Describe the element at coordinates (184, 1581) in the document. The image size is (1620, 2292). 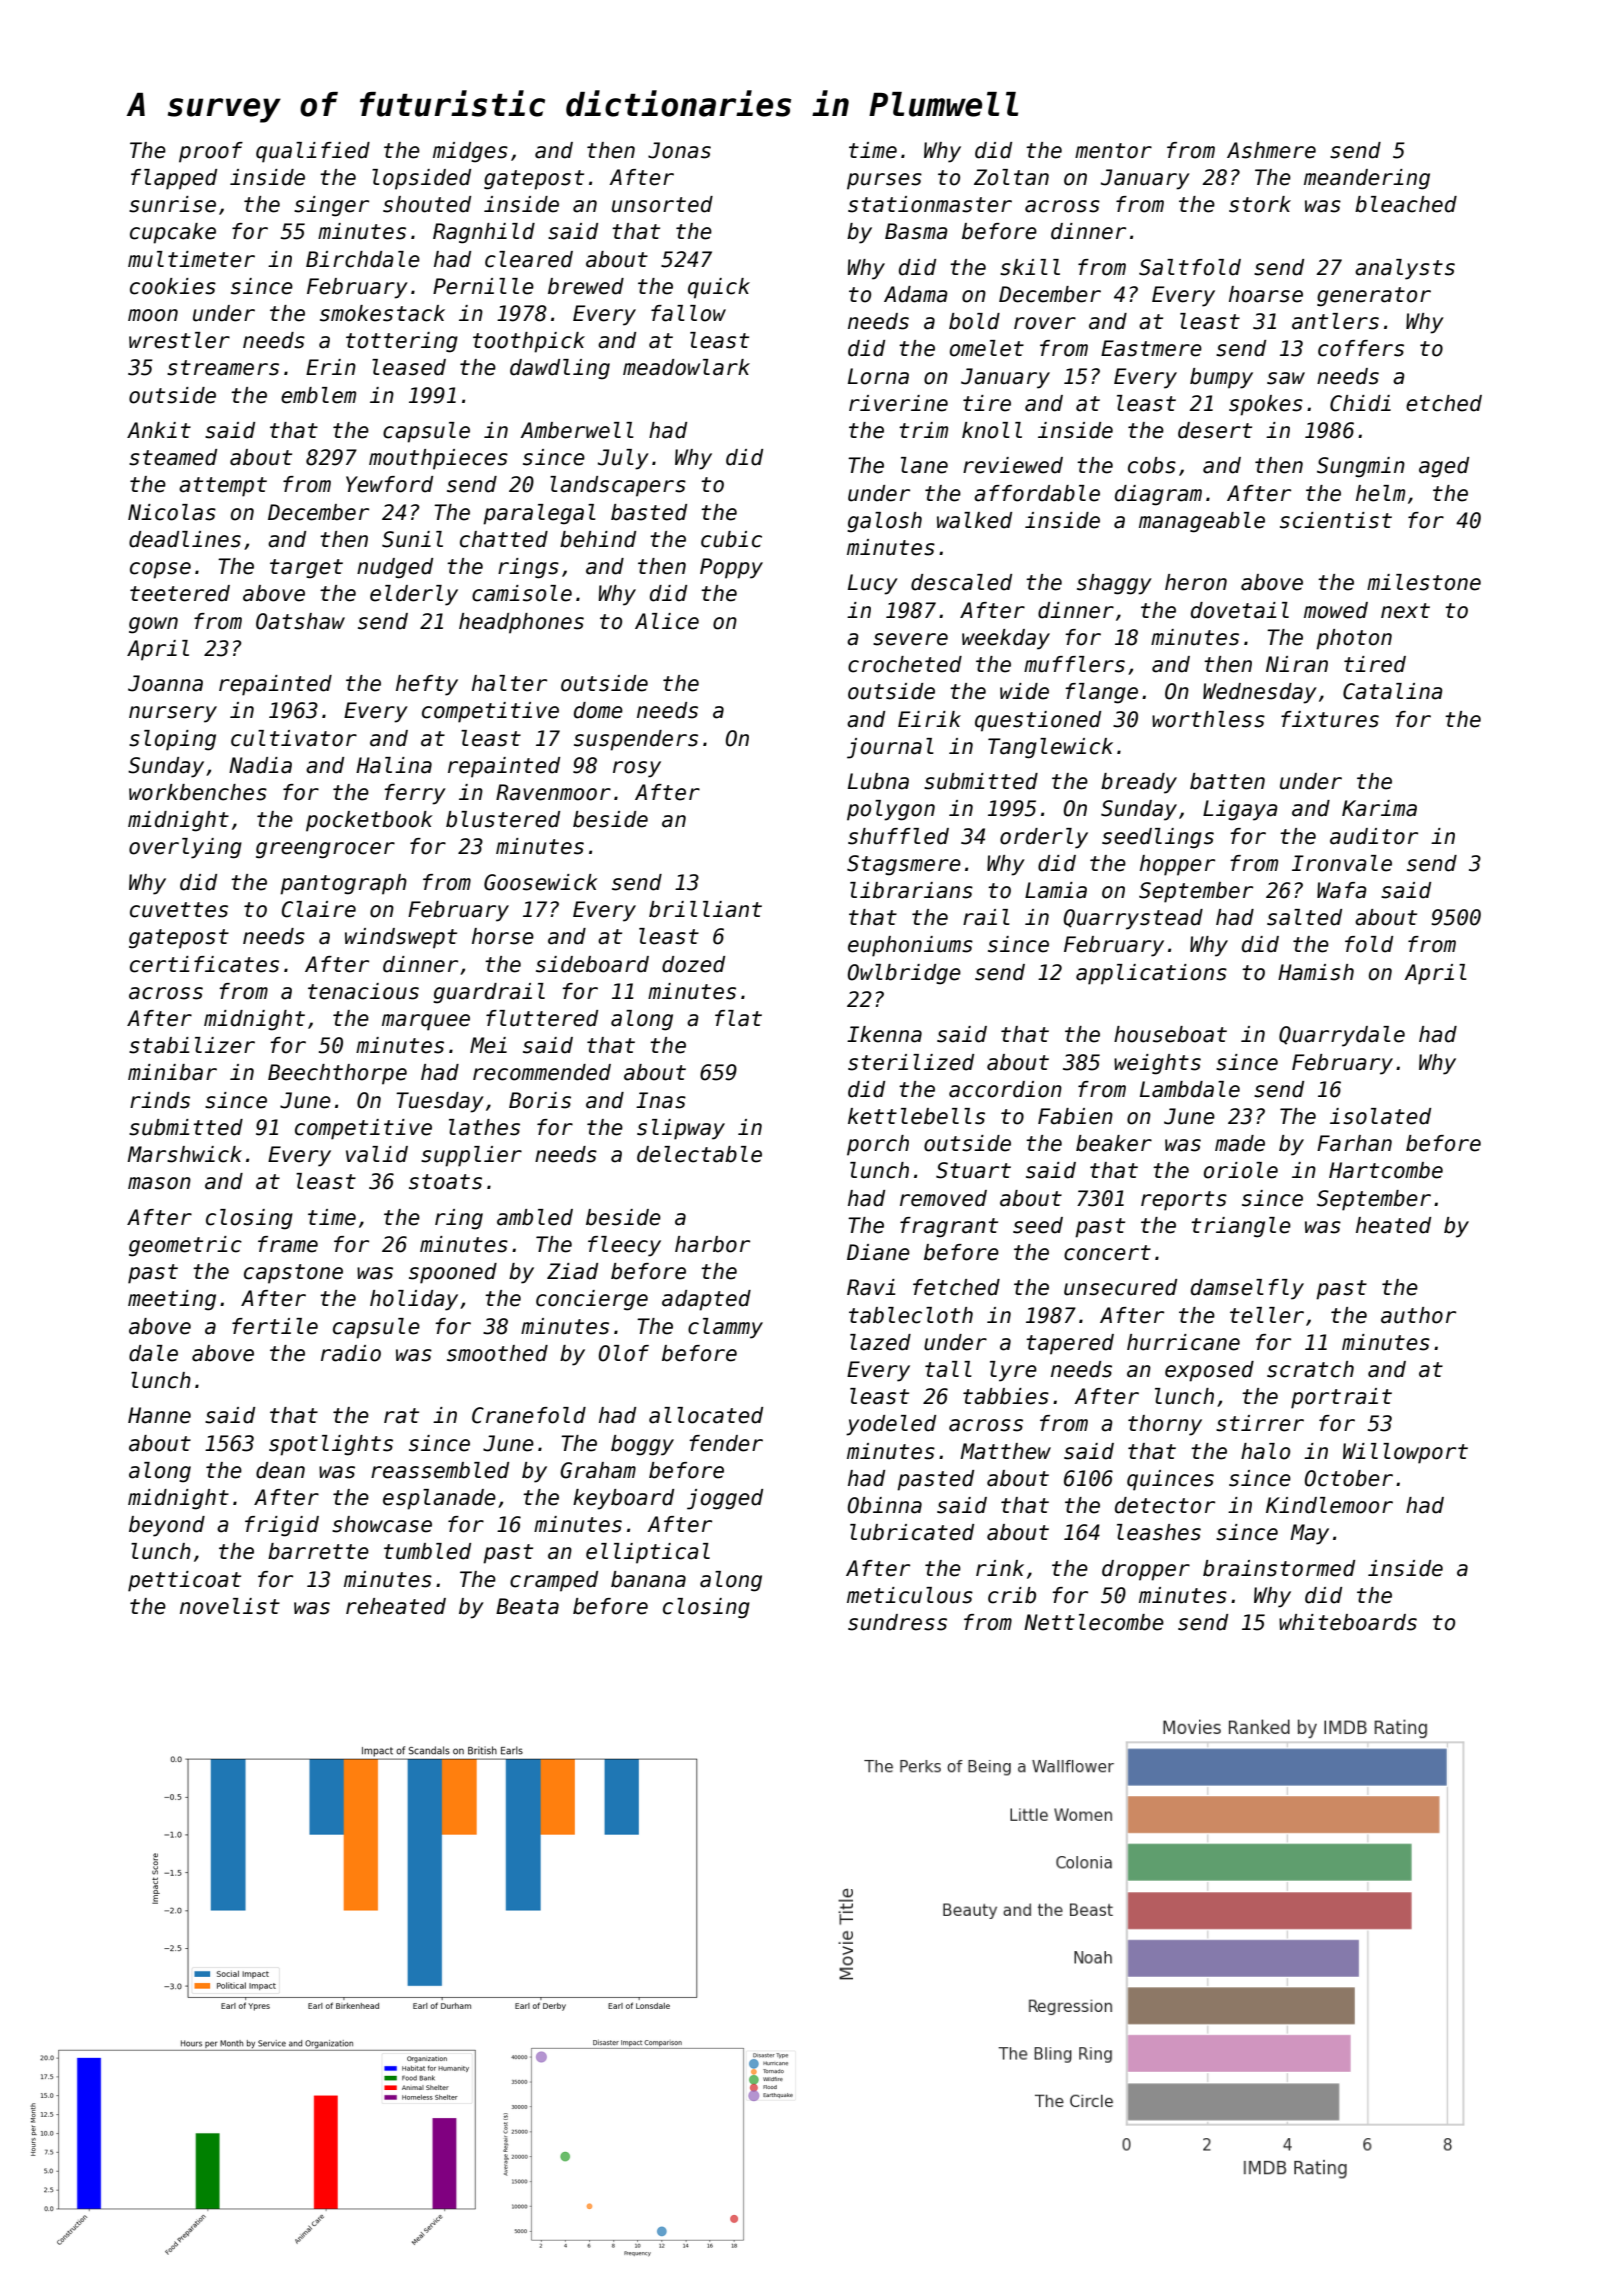
I see `petticoat` at that location.
